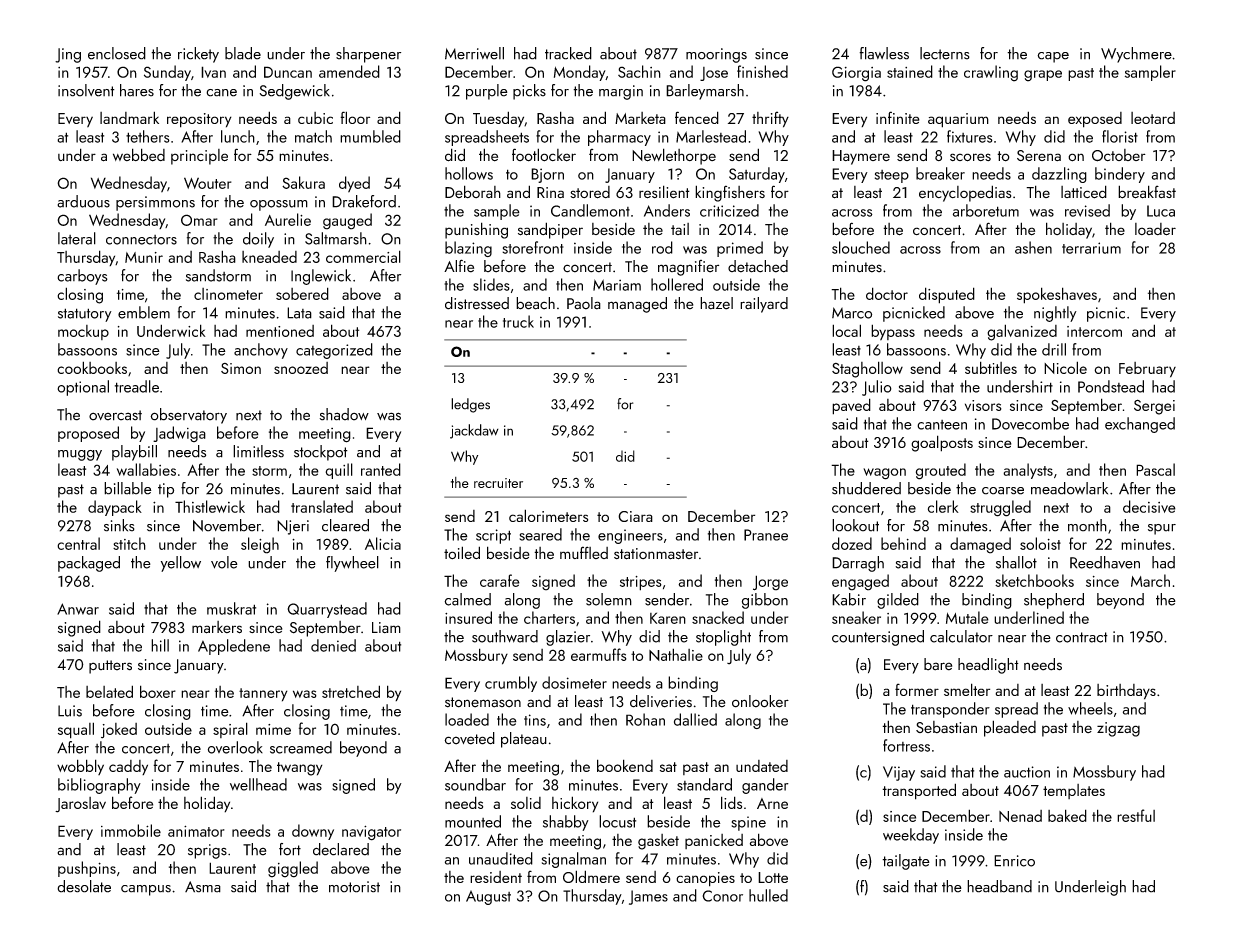 The image size is (1233, 952). Describe the element at coordinates (84, 886) in the page. I see `desolate` at that location.
